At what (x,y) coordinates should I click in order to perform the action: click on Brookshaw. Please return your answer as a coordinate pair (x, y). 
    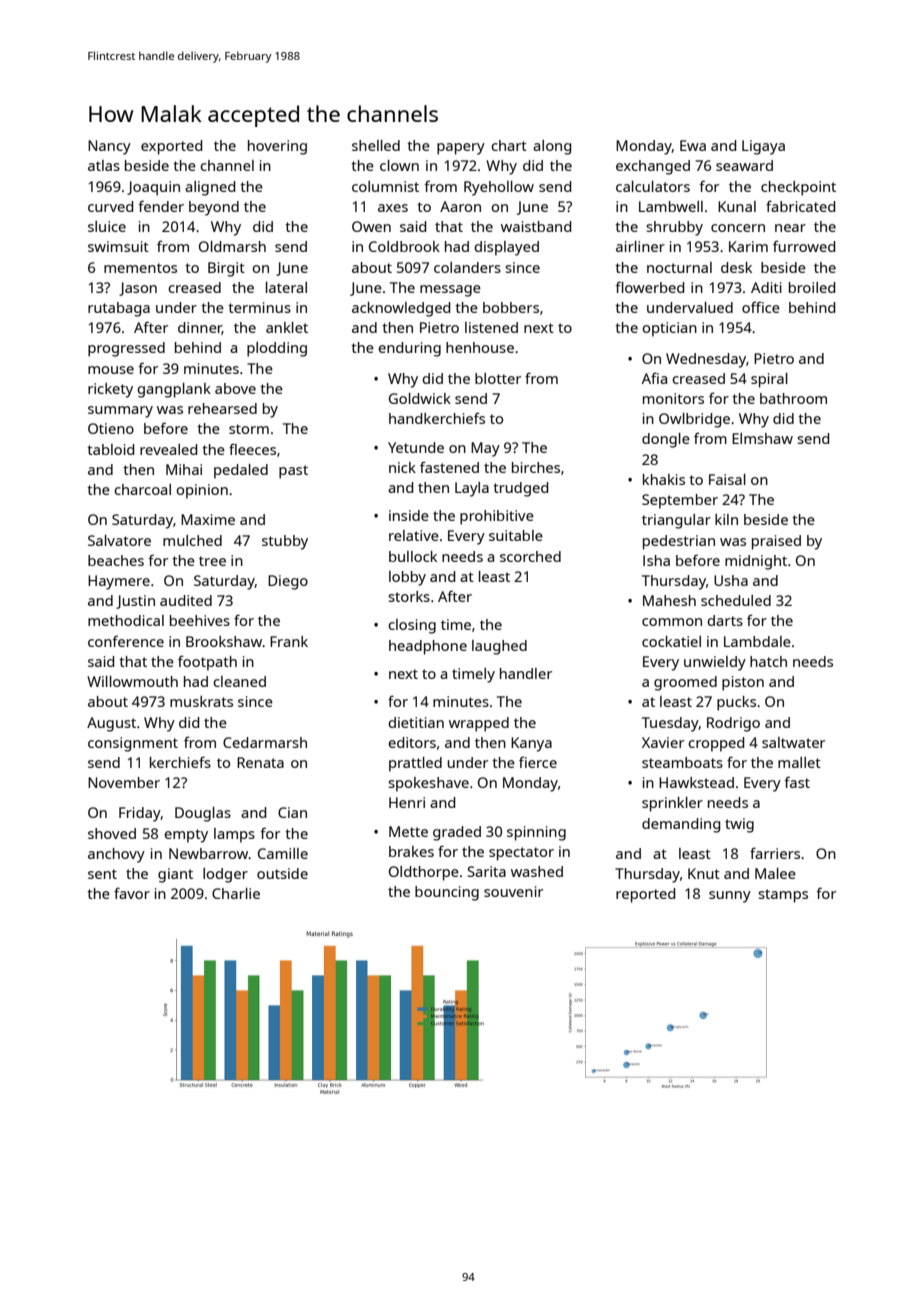
    Looking at the image, I should click on (224, 641).
